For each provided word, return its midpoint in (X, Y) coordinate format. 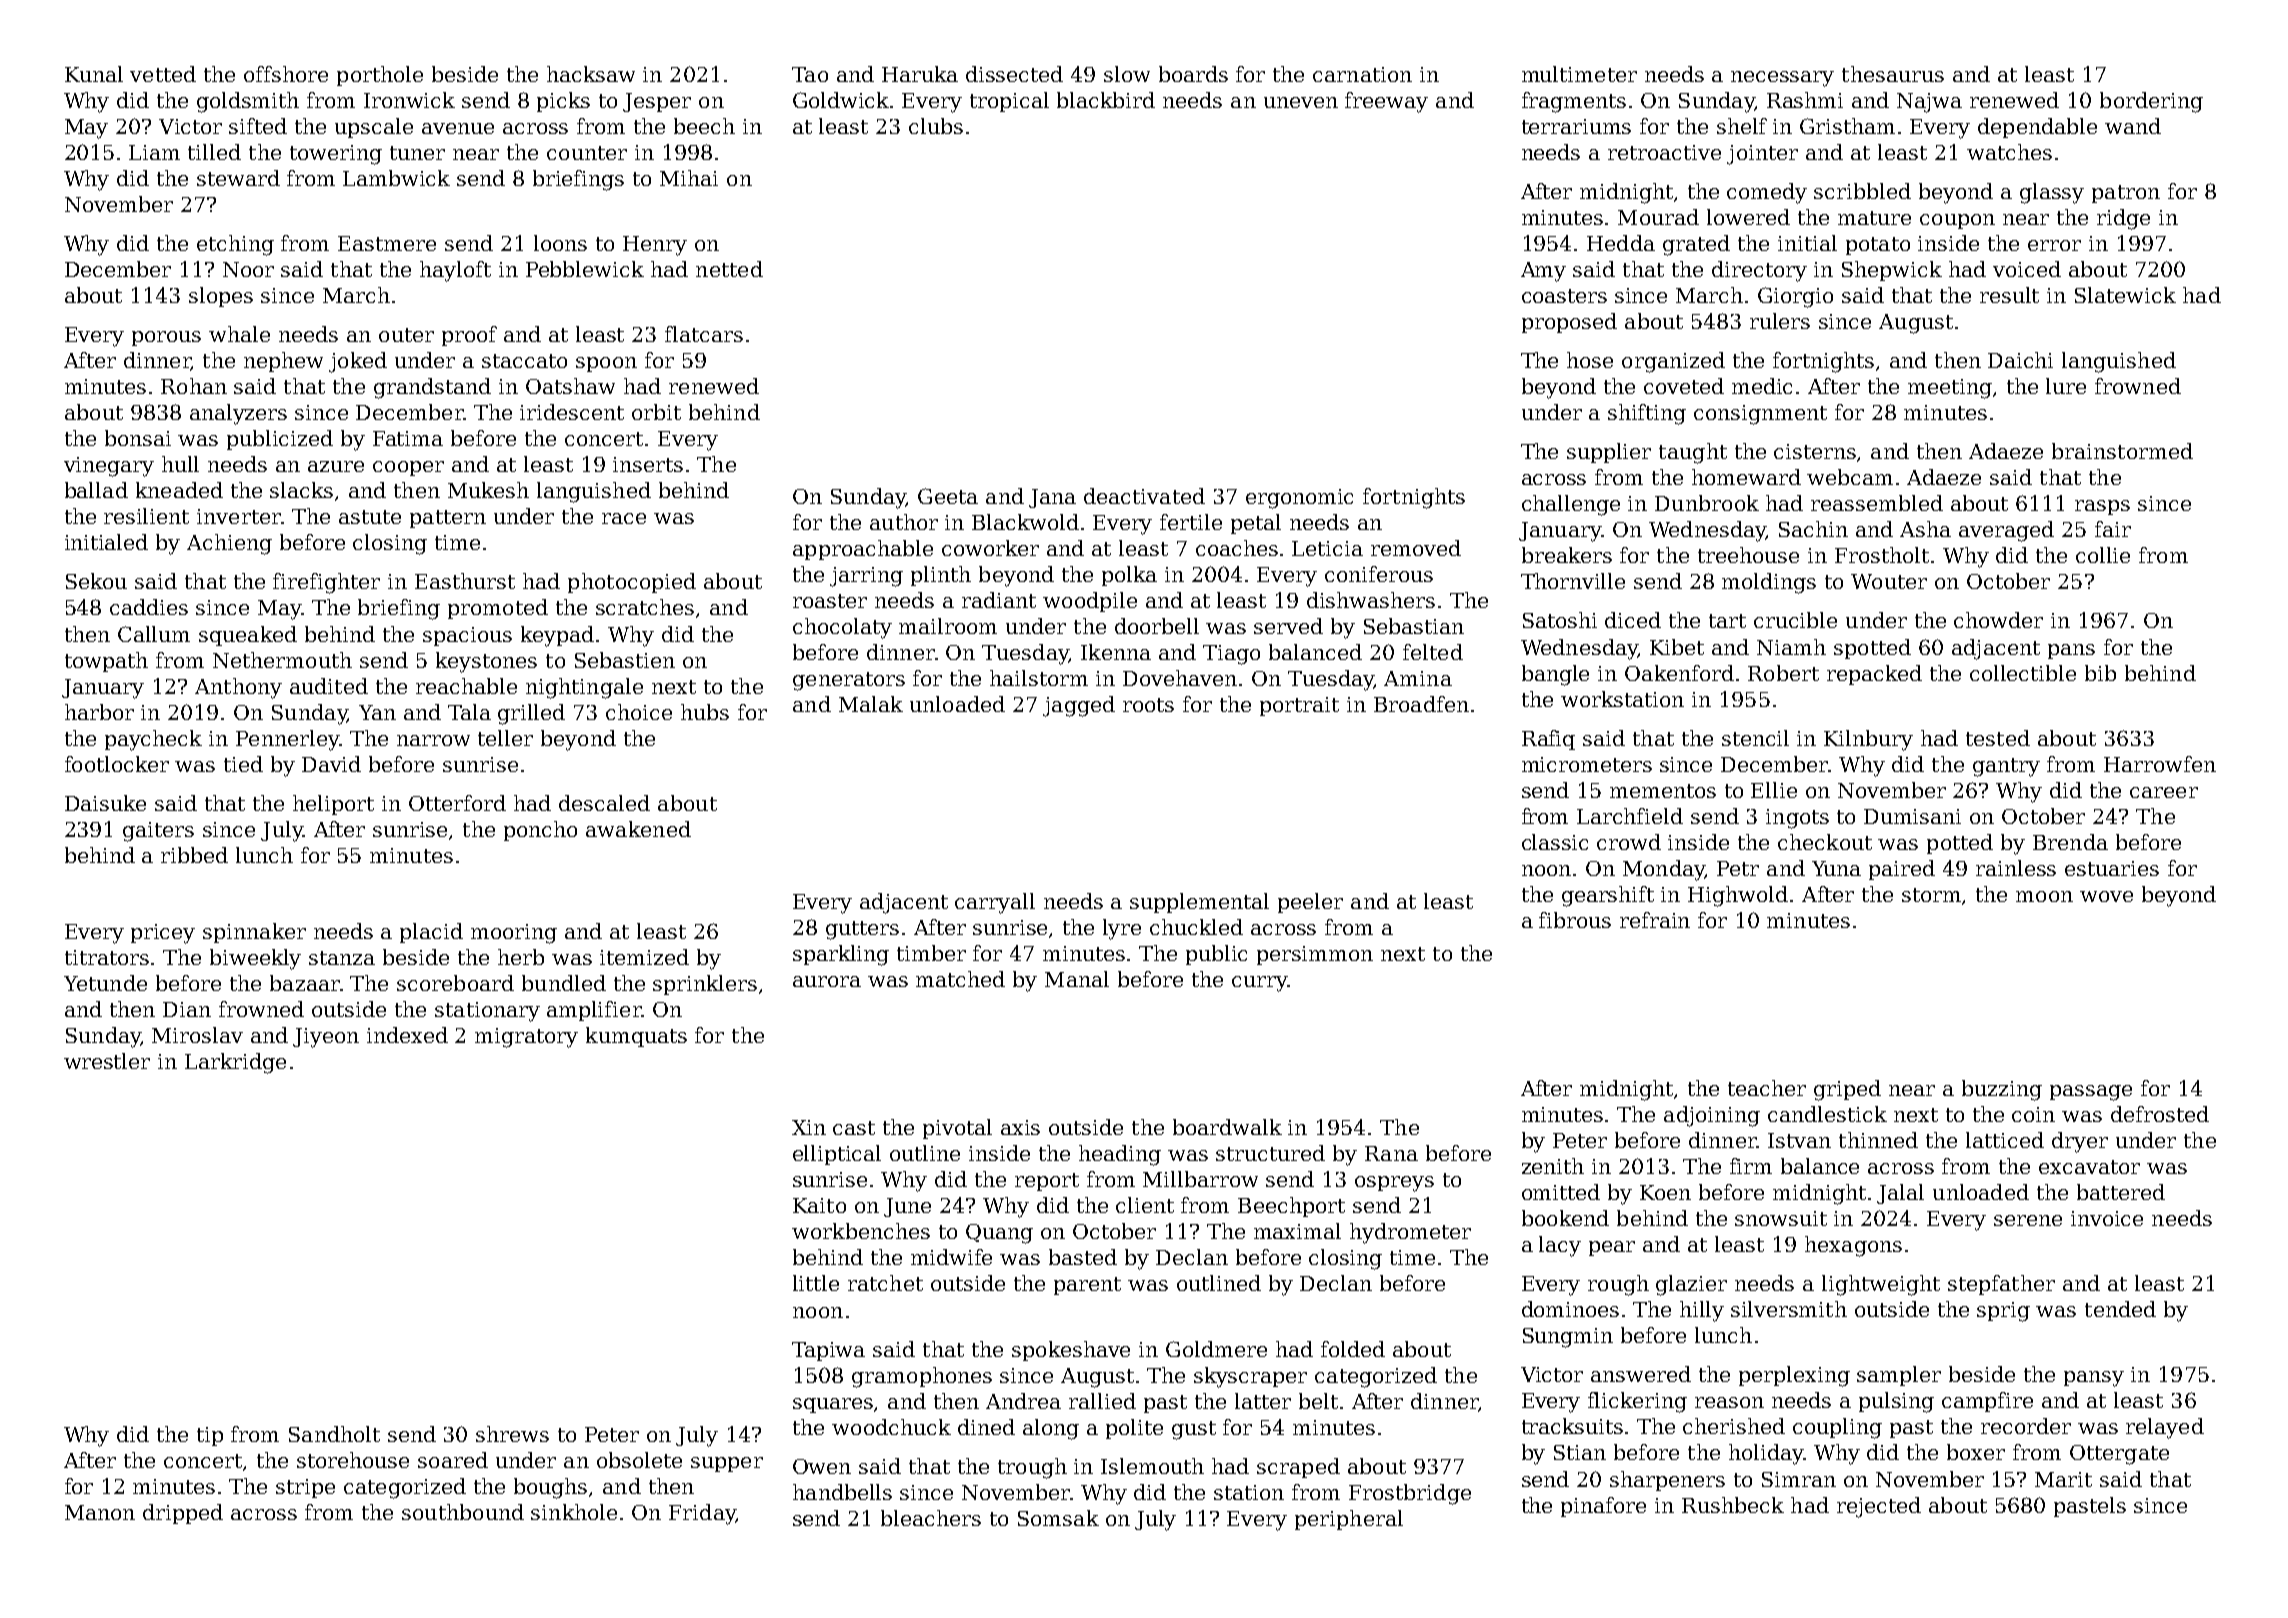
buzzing (2002, 1090)
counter (587, 153)
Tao (810, 74)
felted (1433, 652)
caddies (149, 607)
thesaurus (1893, 74)
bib (2100, 673)
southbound (463, 1512)
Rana (1391, 1153)
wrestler (107, 1061)
